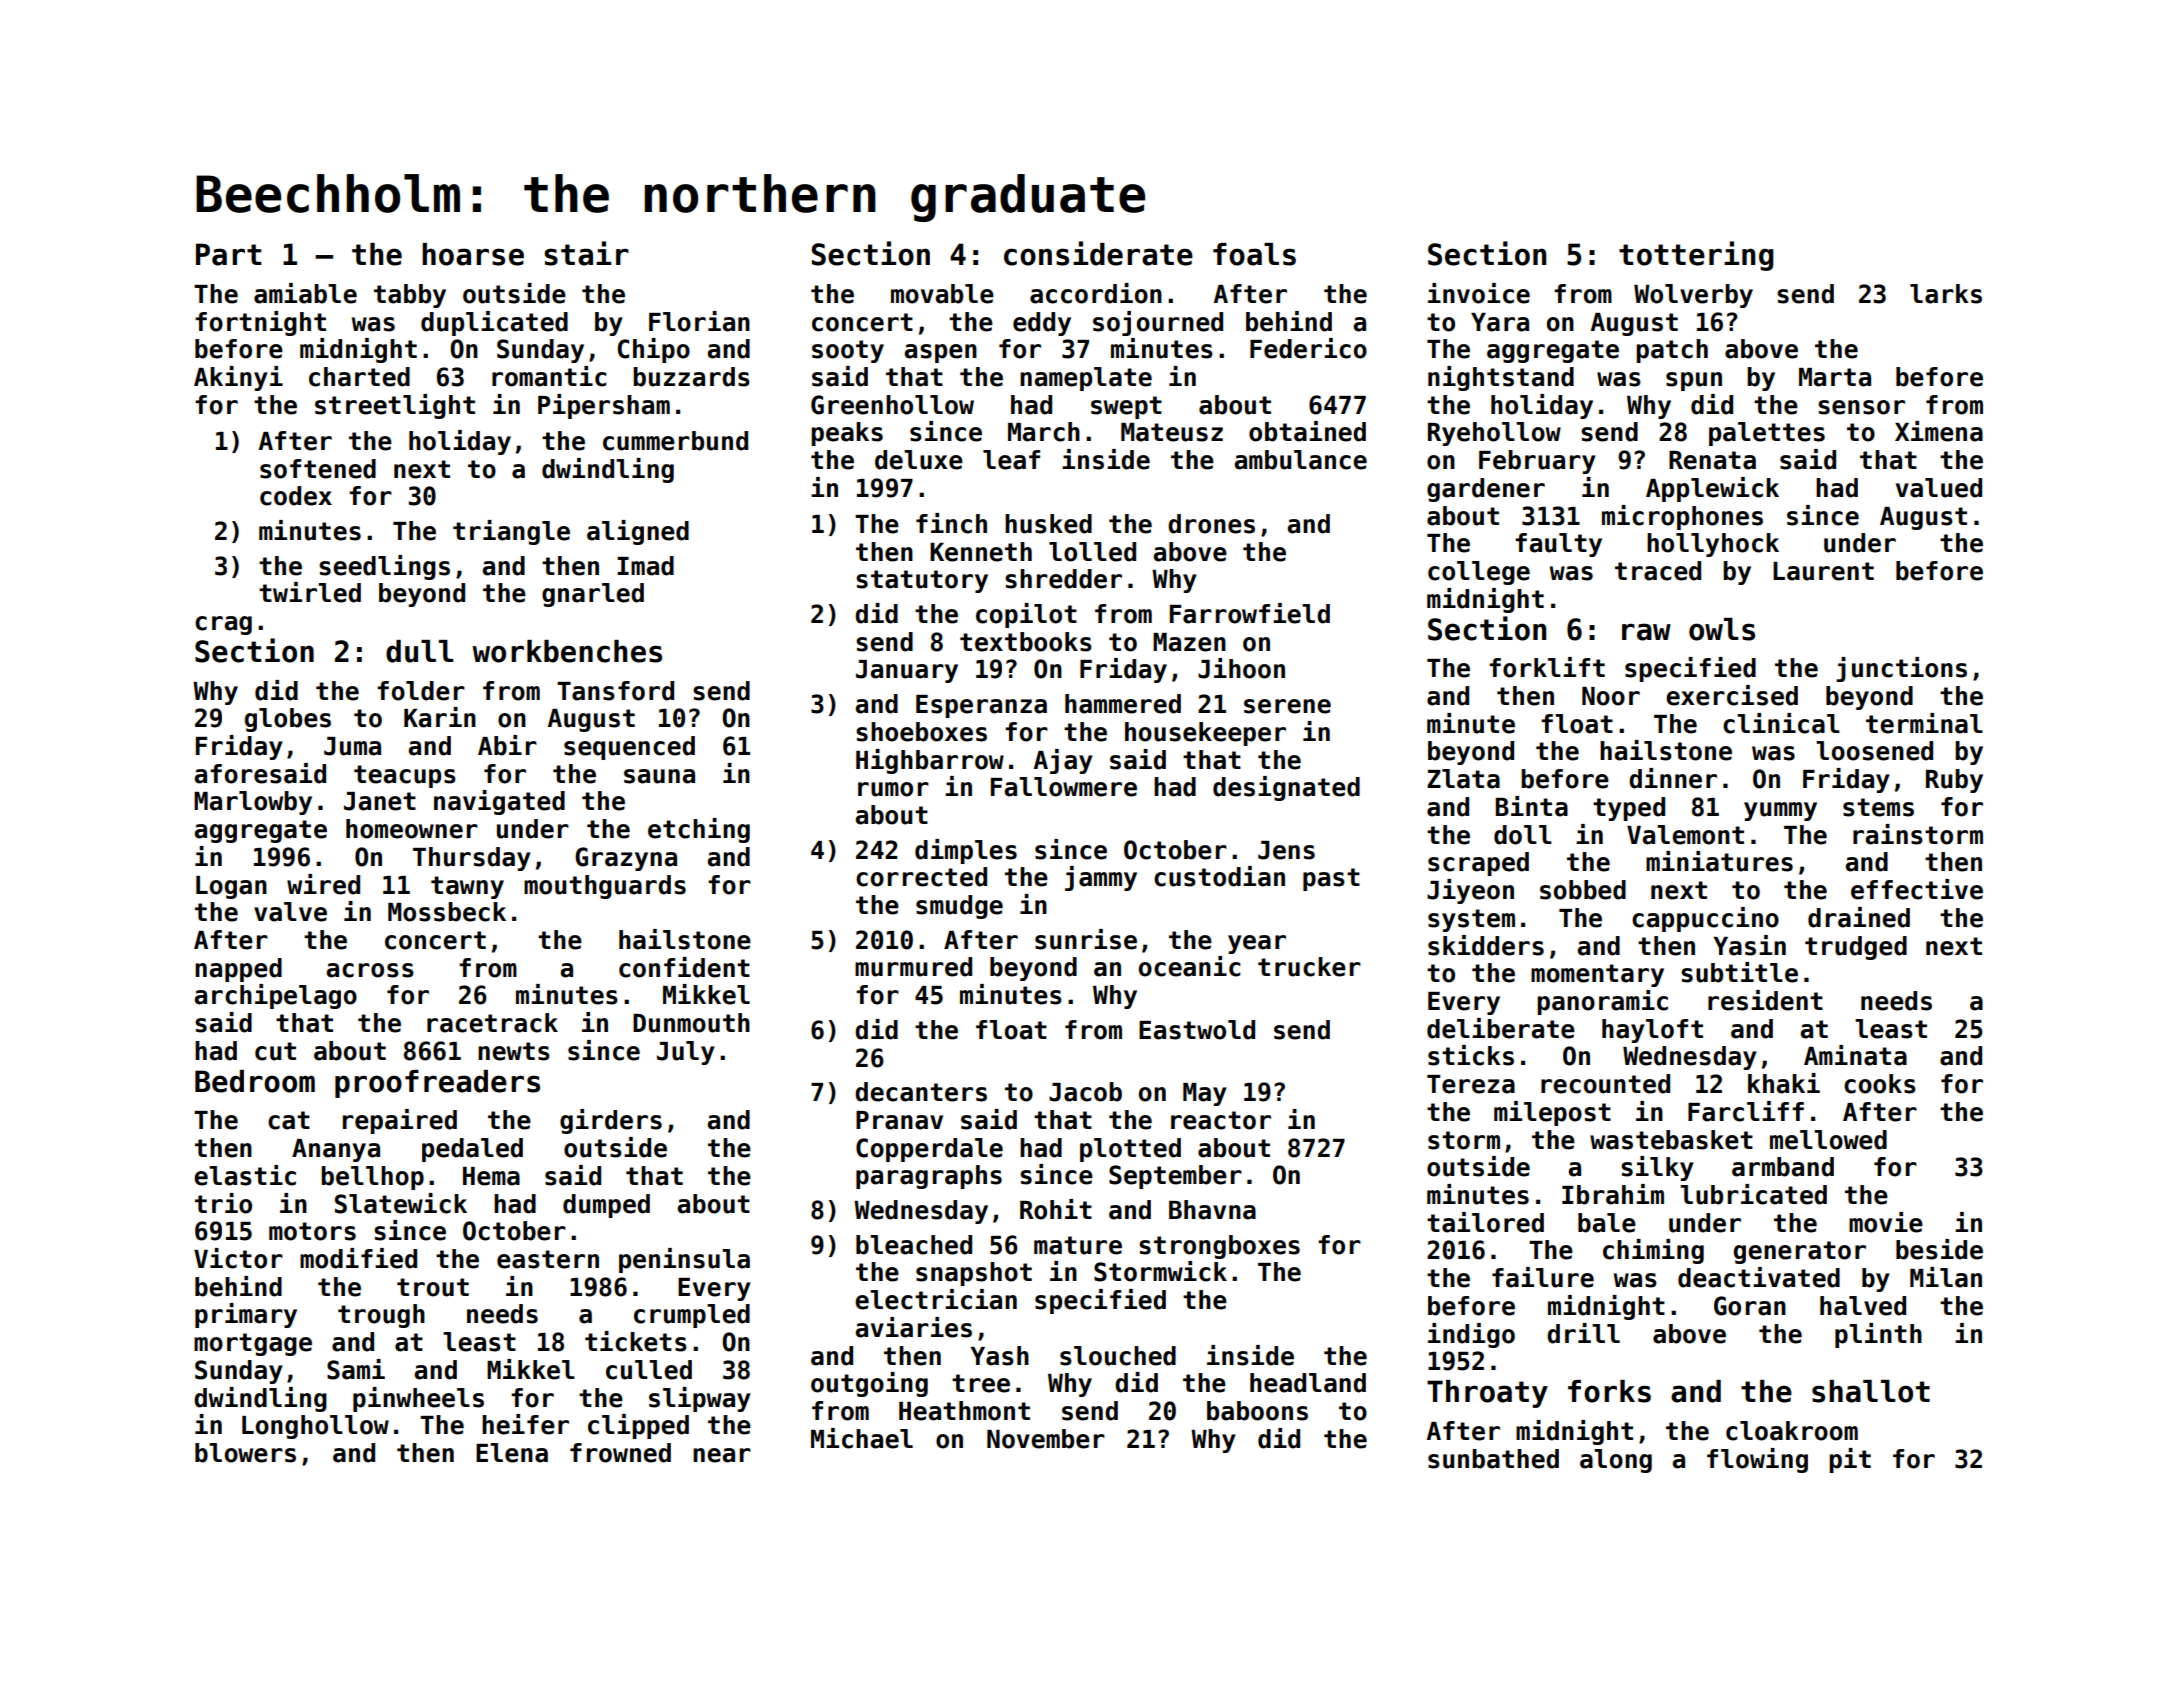 Image resolution: width=2178 pixels, height=1683 pixels. What do you see at coordinates (940, 353) in the image?
I see `aspen` at bounding box center [940, 353].
